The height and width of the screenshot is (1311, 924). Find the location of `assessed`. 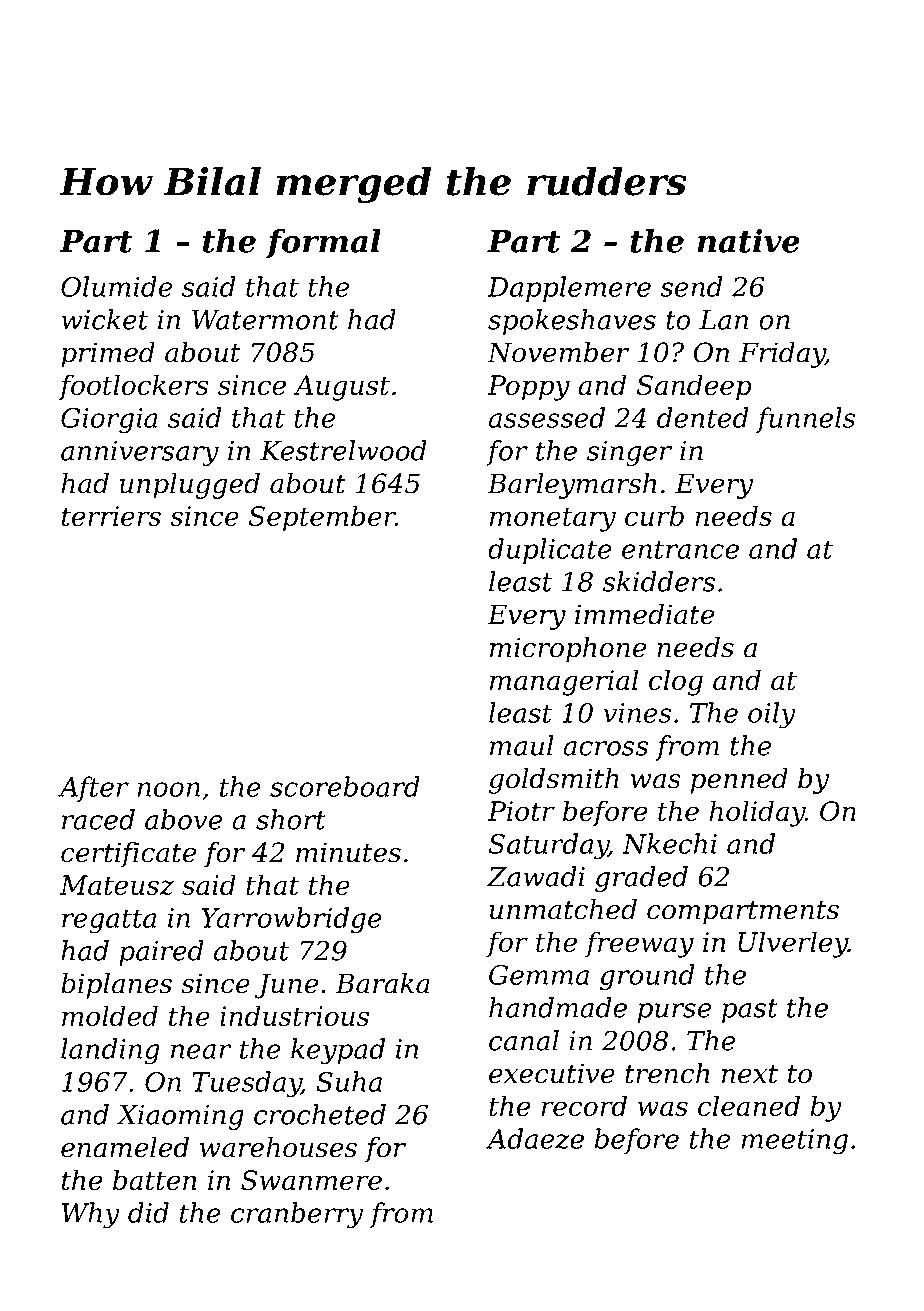

assessed is located at coordinates (547, 417).
